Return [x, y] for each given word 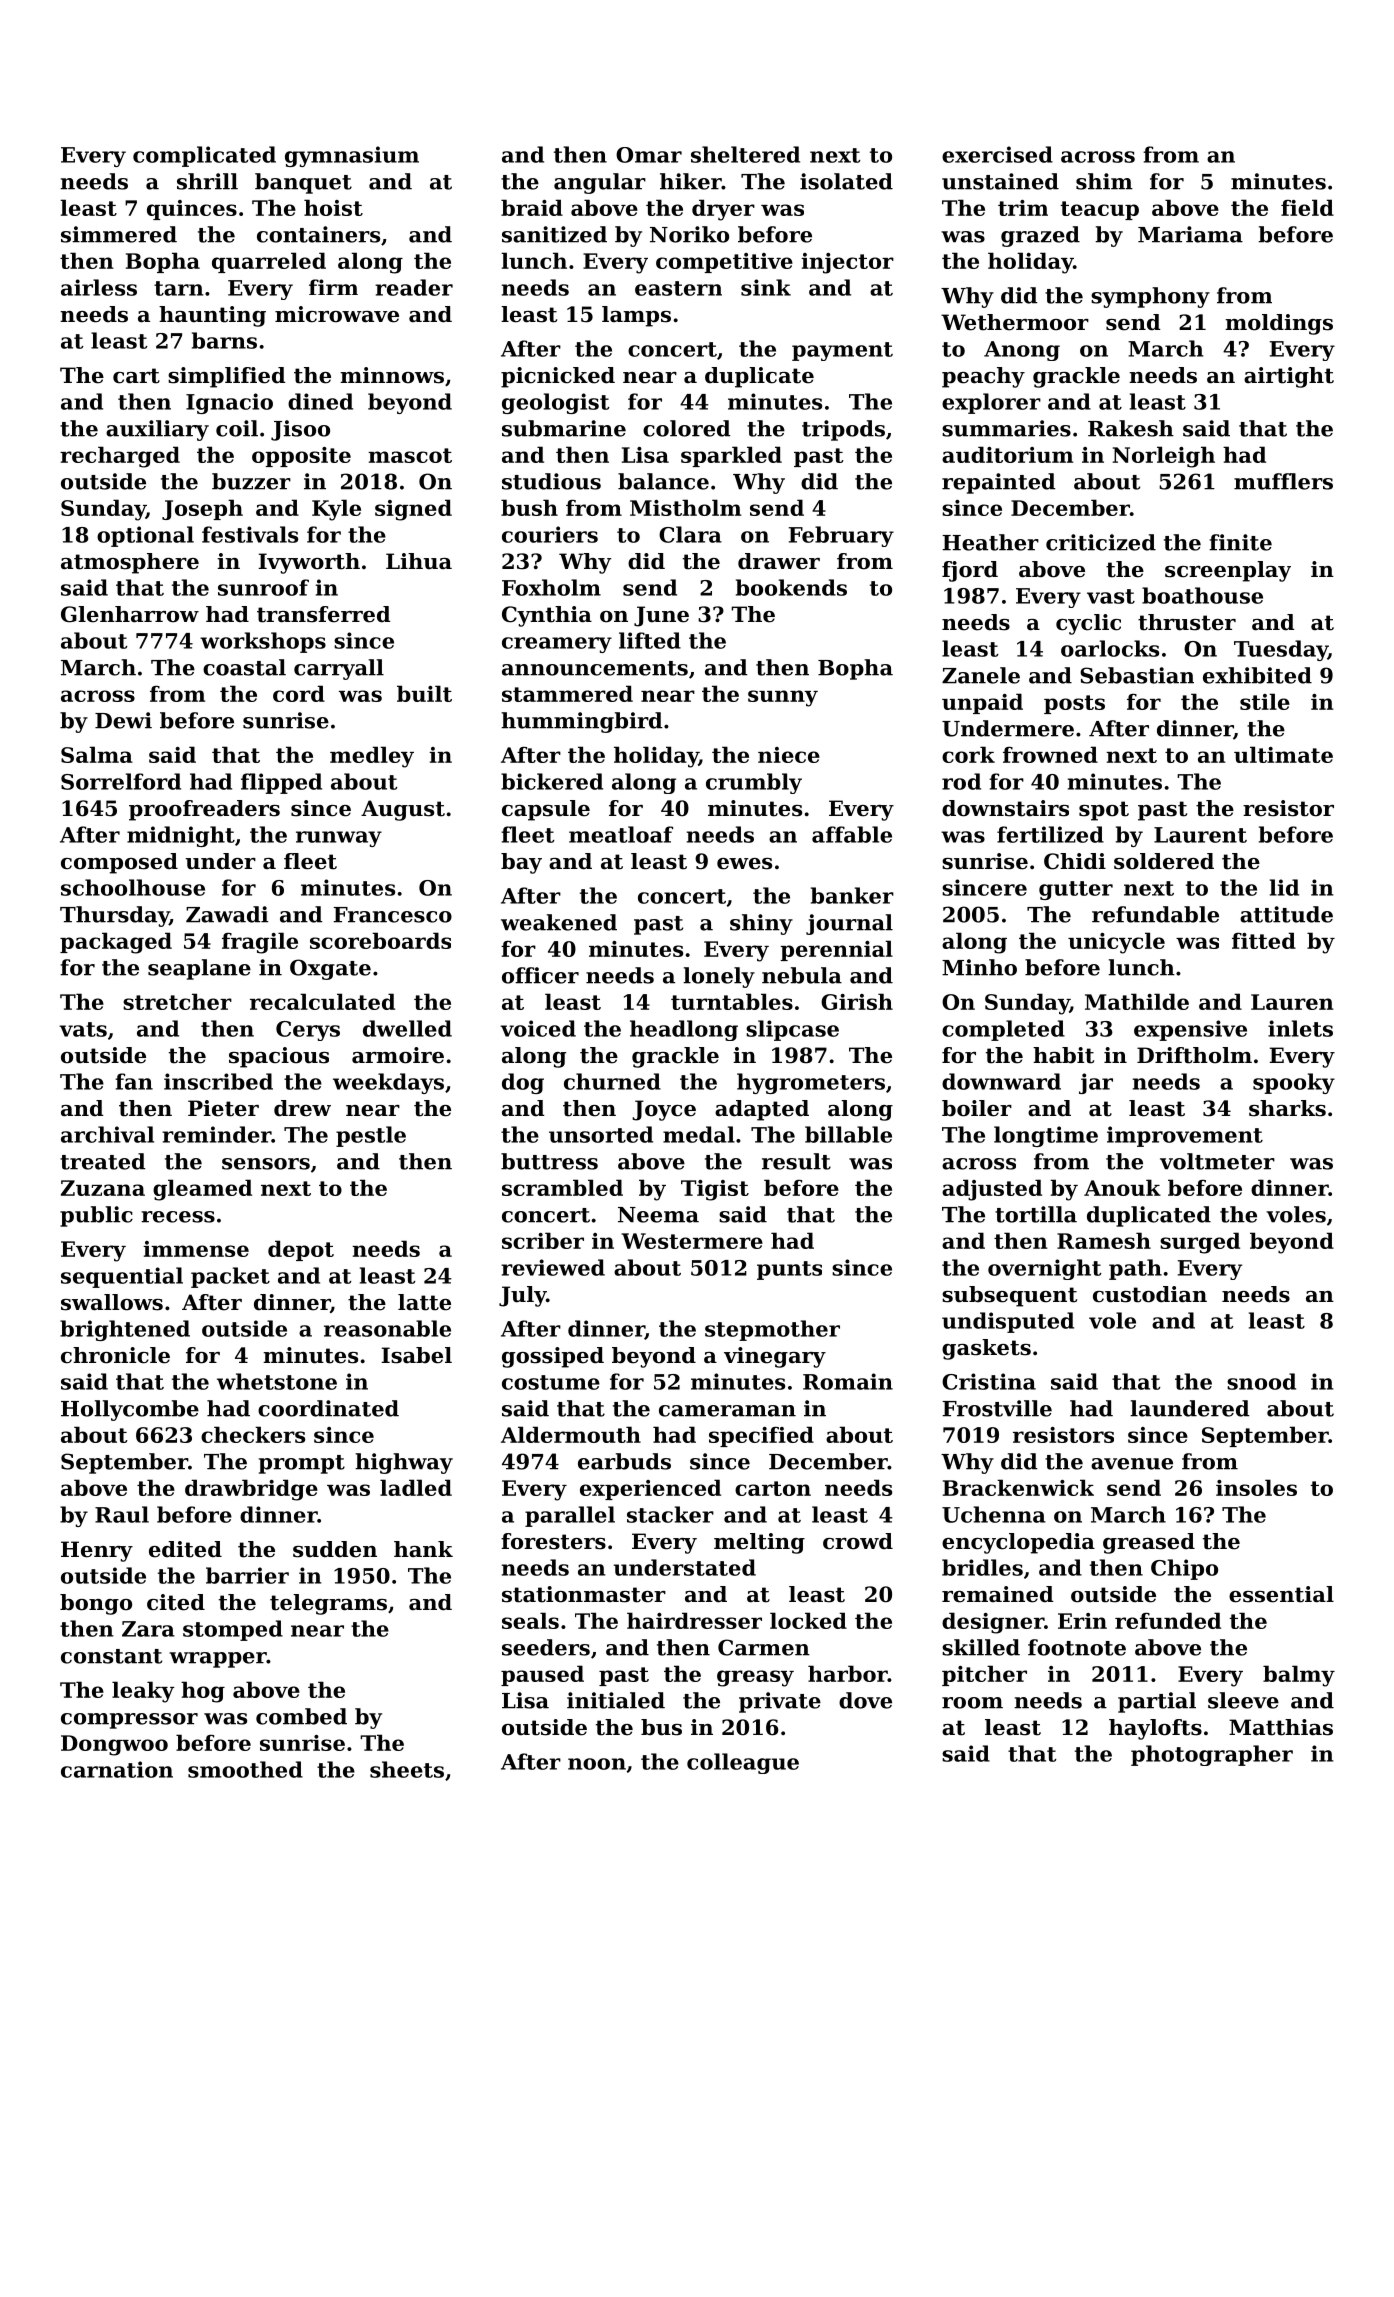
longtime [1046, 1136]
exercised [997, 154]
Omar [649, 155]
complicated [204, 156]
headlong [684, 1030]
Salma [97, 754]
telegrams [328, 1604]
